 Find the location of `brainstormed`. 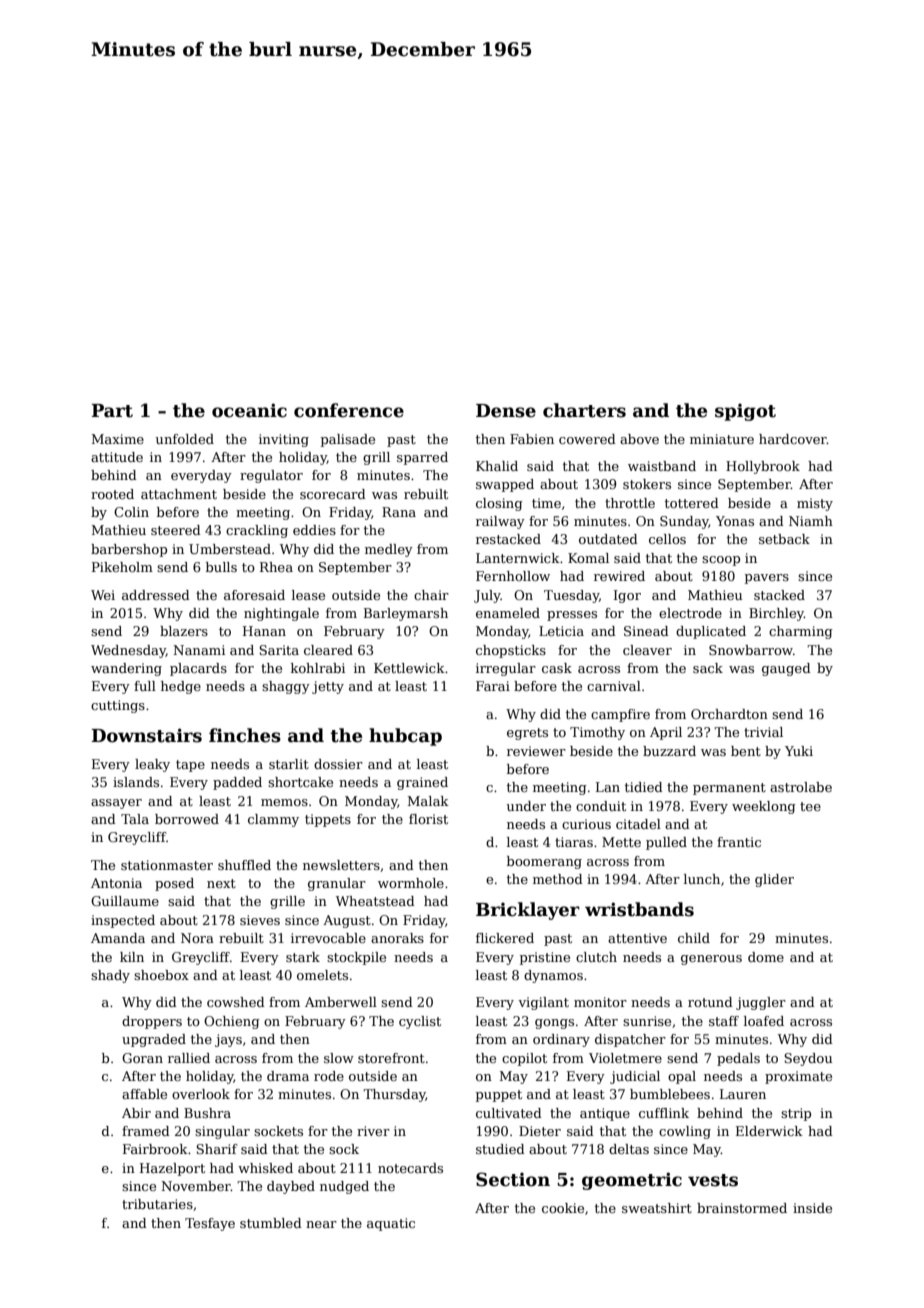

brainstormed is located at coordinates (742, 1208).
